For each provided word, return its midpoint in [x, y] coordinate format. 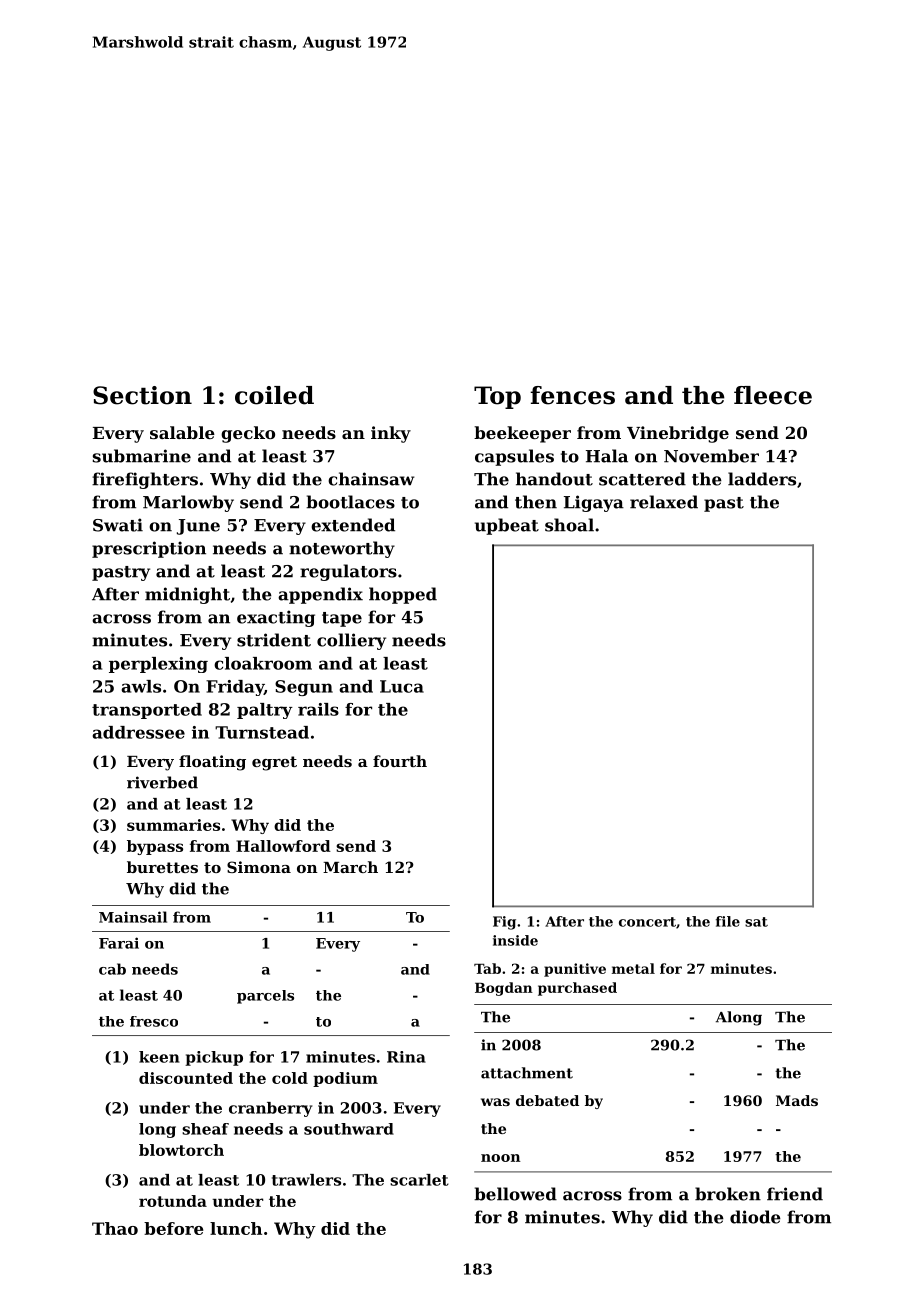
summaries [173, 825]
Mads [797, 1100]
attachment [527, 1073]
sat [756, 922]
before [174, 1228]
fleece [773, 395]
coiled [274, 395]
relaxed [664, 502]
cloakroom [263, 663]
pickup [214, 1058]
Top [497, 397]
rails [318, 709]
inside [515, 940]
